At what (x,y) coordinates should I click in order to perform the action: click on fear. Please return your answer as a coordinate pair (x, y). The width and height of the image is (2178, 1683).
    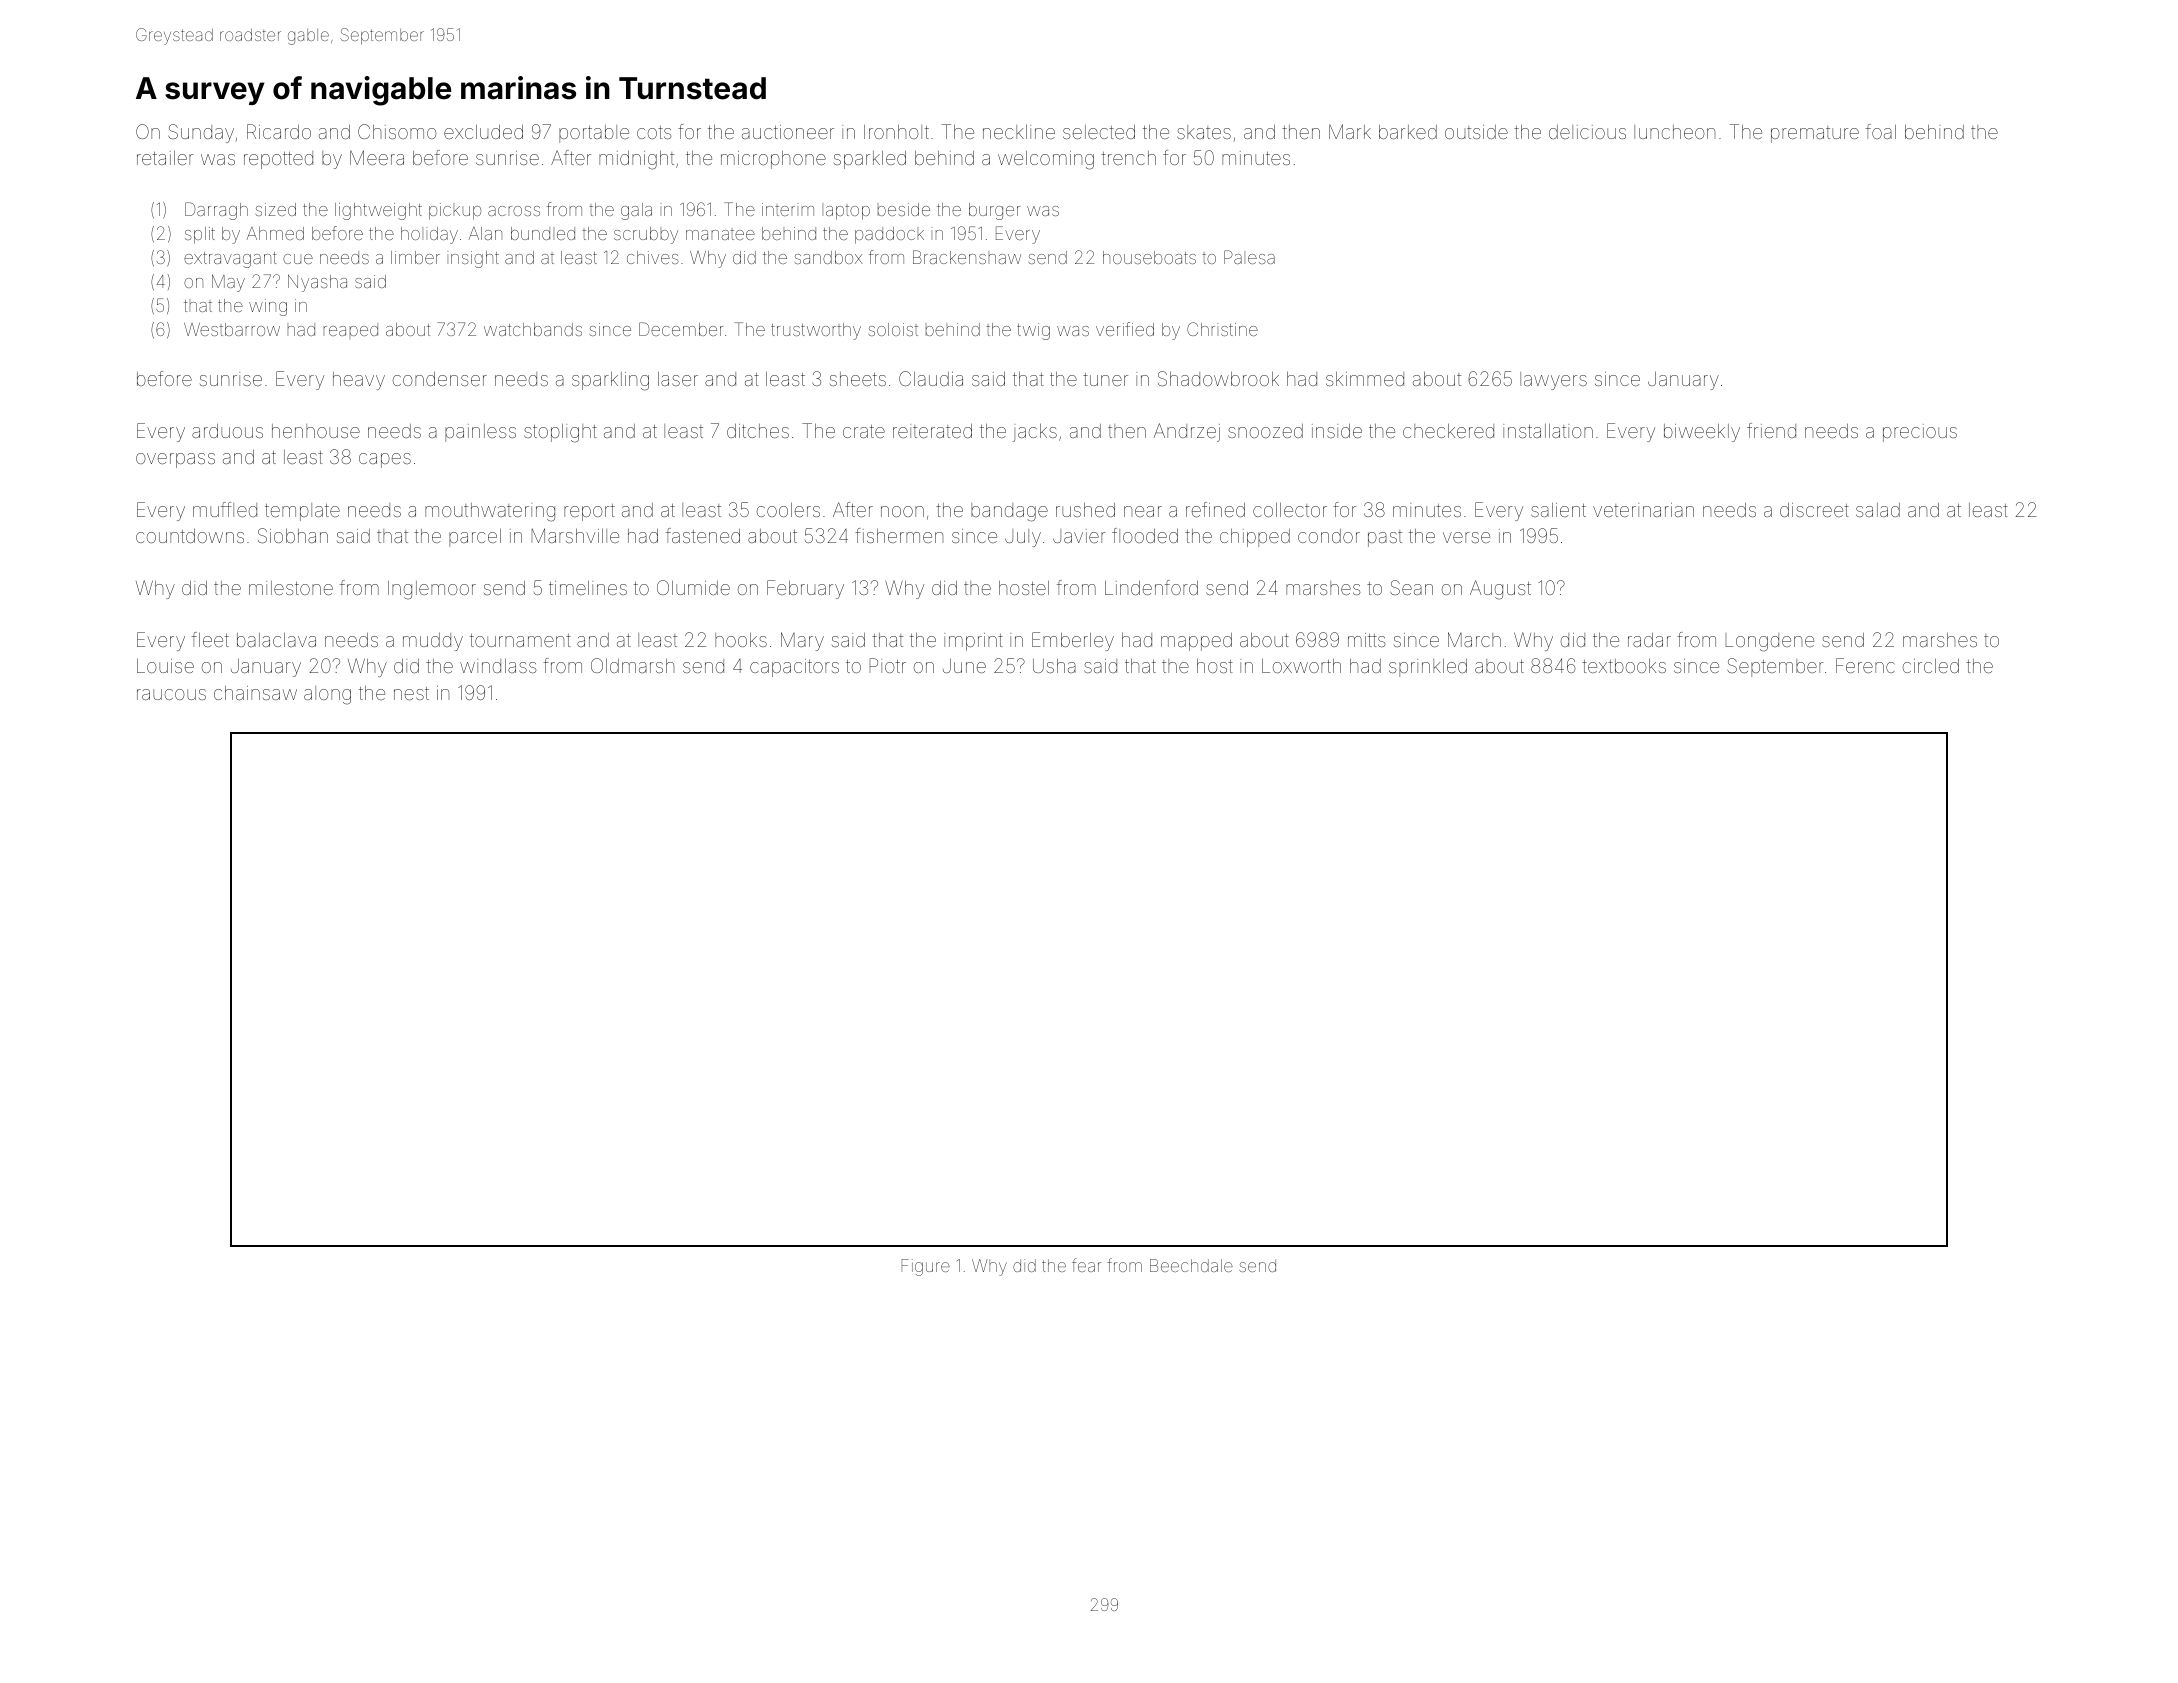
    Looking at the image, I should click on (1086, 1265).
